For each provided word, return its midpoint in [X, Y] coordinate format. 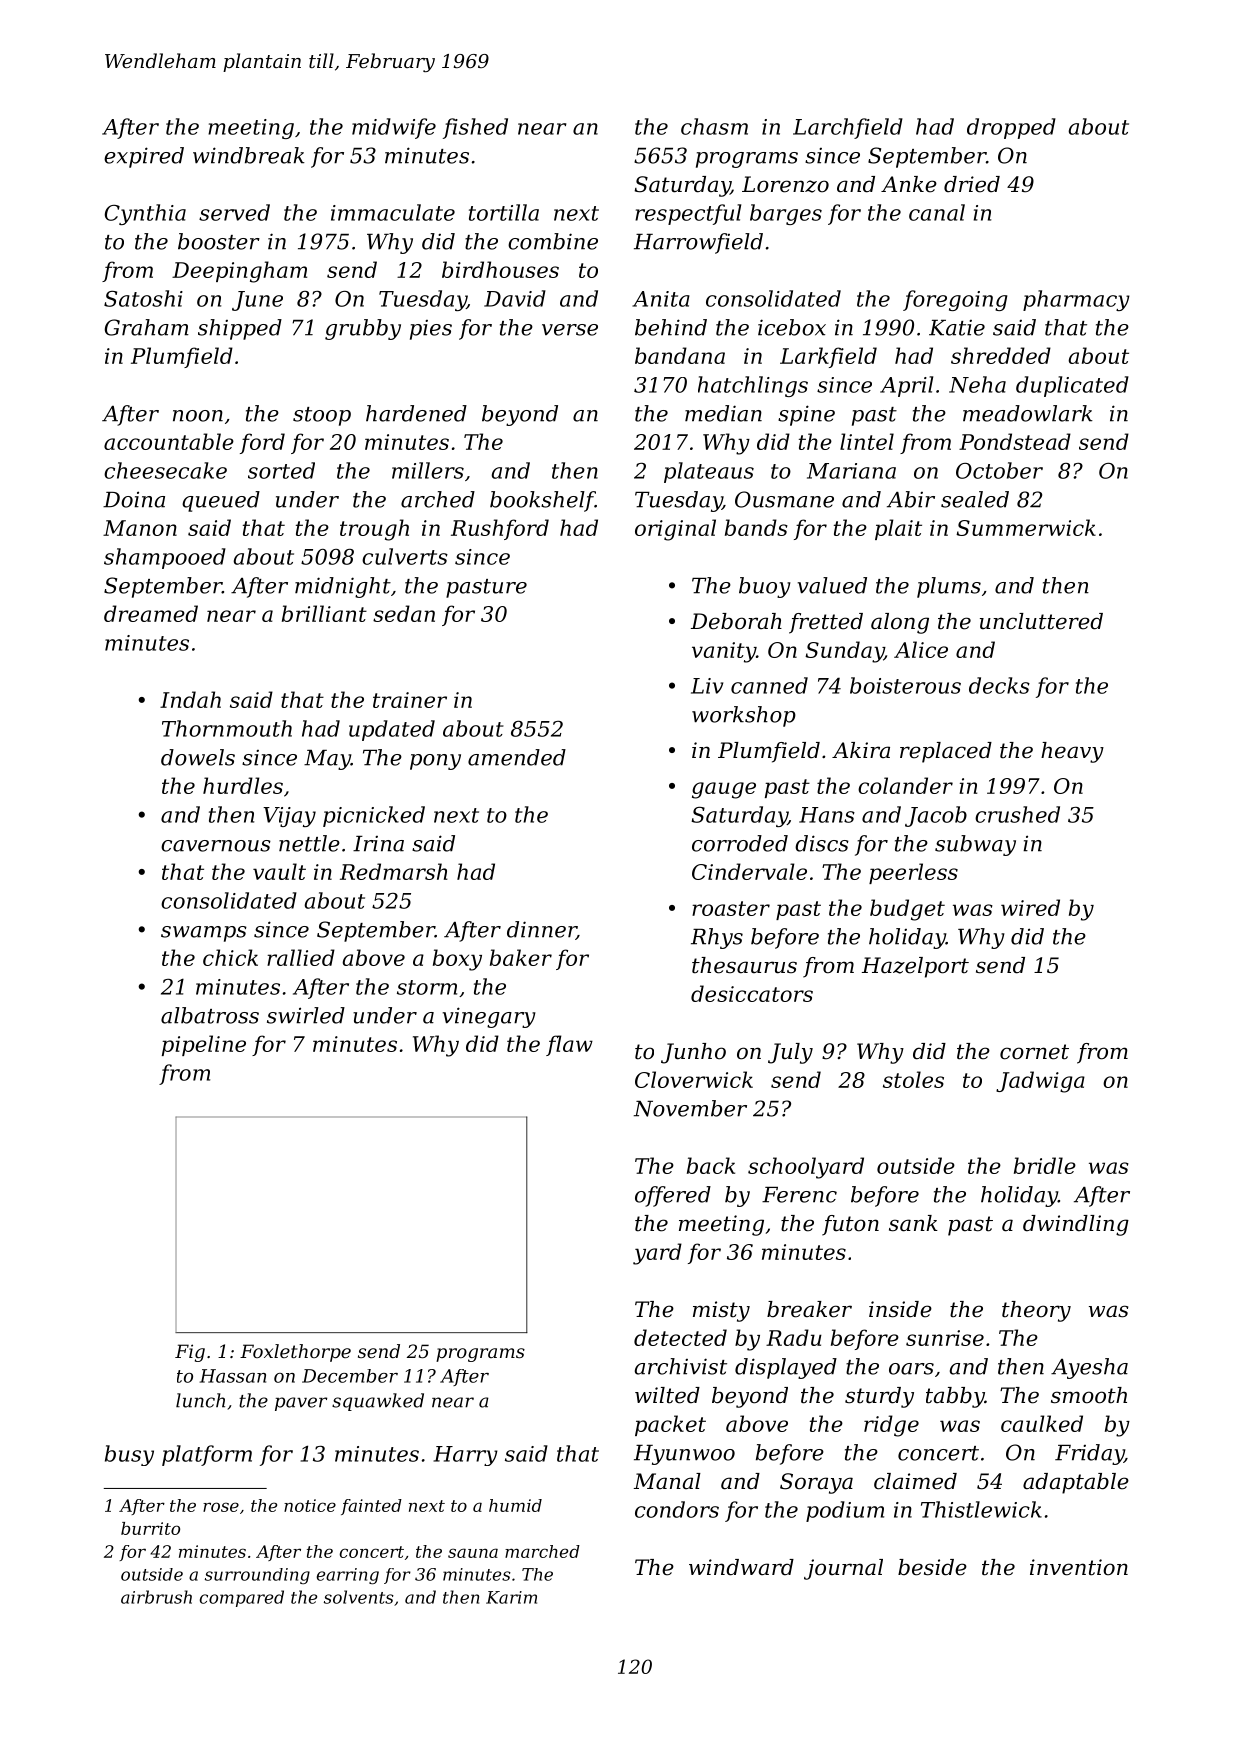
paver [301, 1404]
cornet [1034, 1052]
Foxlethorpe [295, 1353]
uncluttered [1041, 621]
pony [435, 762]
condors [677, 1509]
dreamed [151, 613]
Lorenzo [785, 184]
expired [144, 157]
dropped [1011, 128]
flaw [569, 1045]
